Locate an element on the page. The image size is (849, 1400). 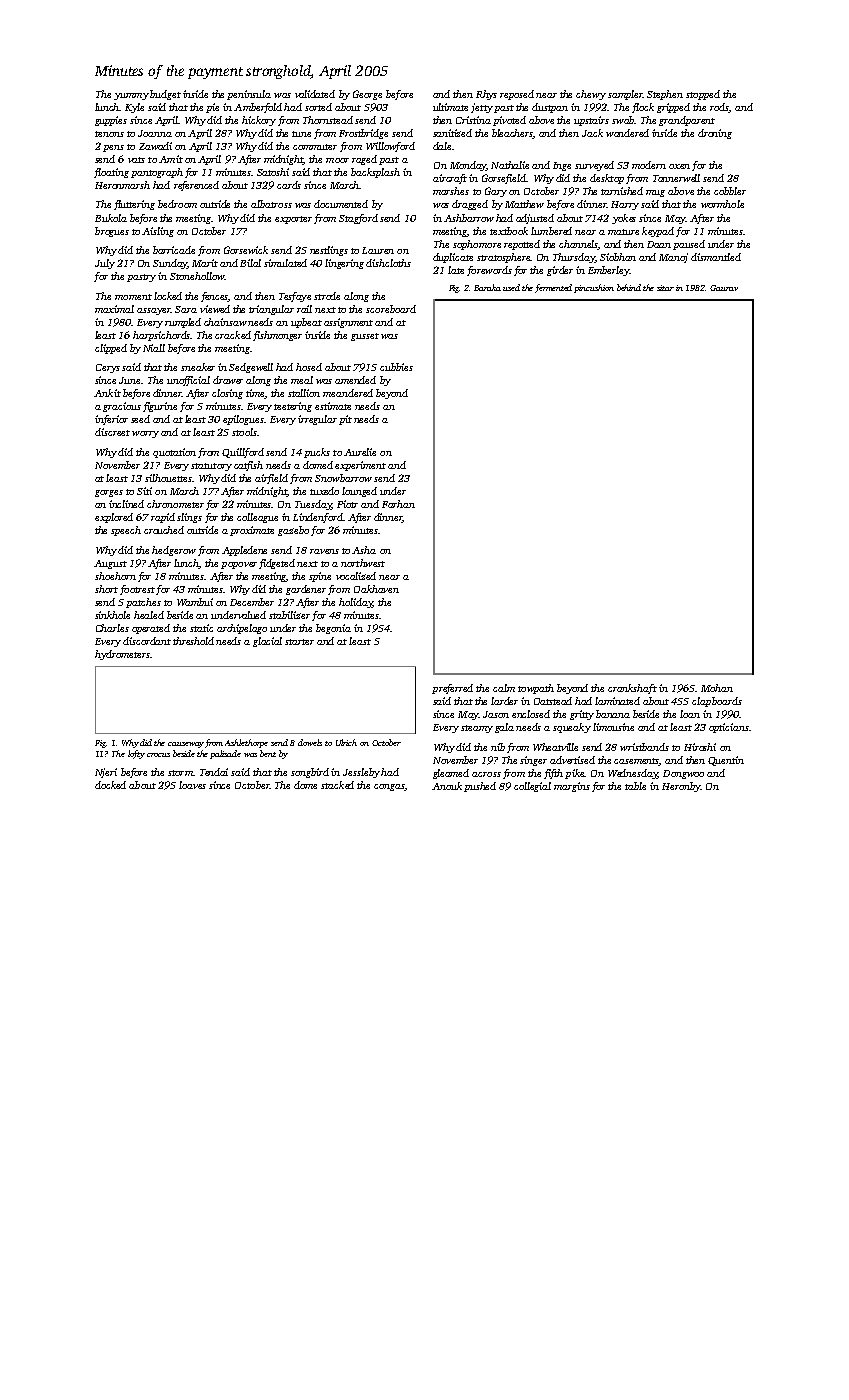
airfield is located at coordinates (271, 479).
